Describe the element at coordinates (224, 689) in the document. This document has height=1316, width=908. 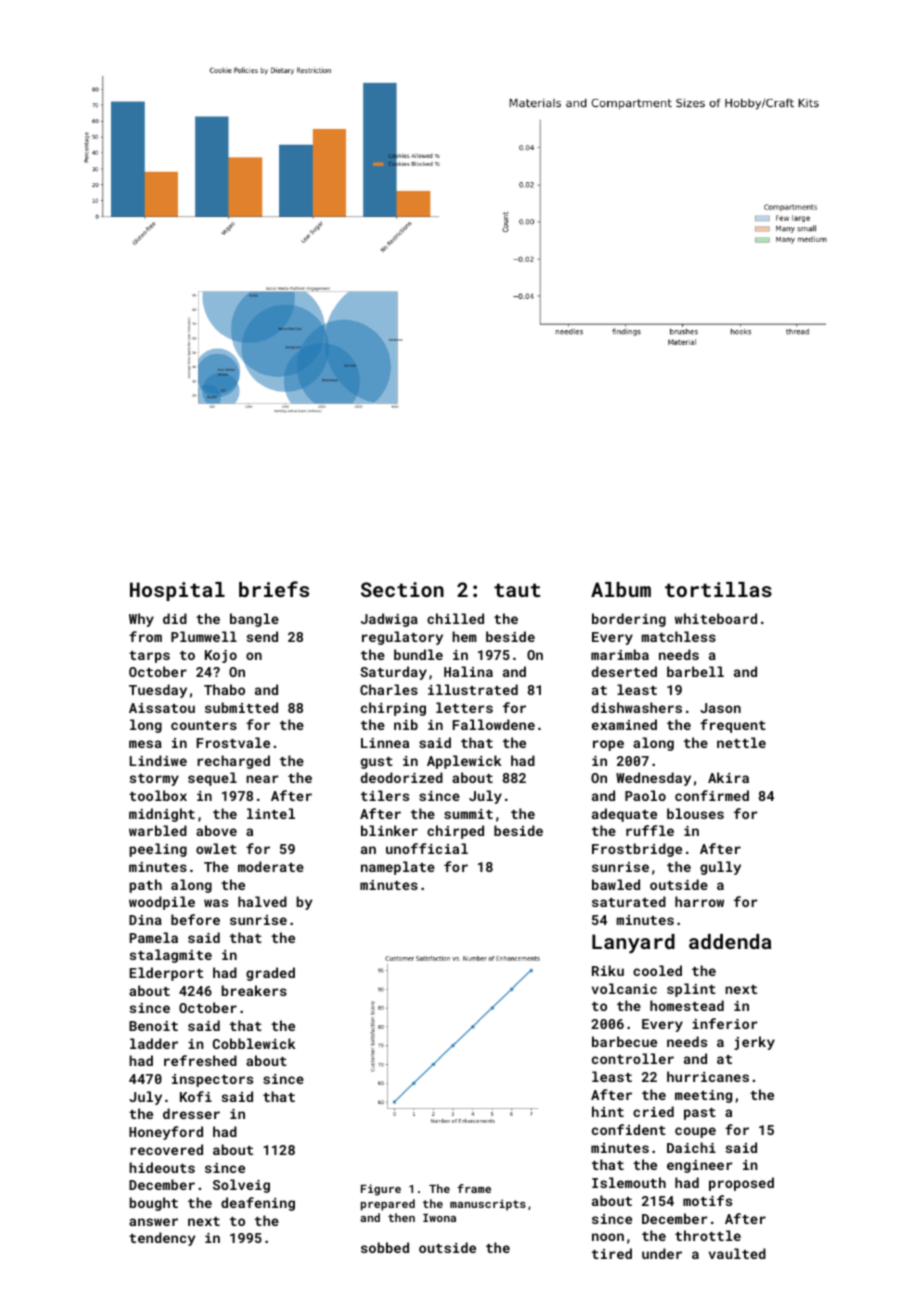
I see `Thabo` at that location.
